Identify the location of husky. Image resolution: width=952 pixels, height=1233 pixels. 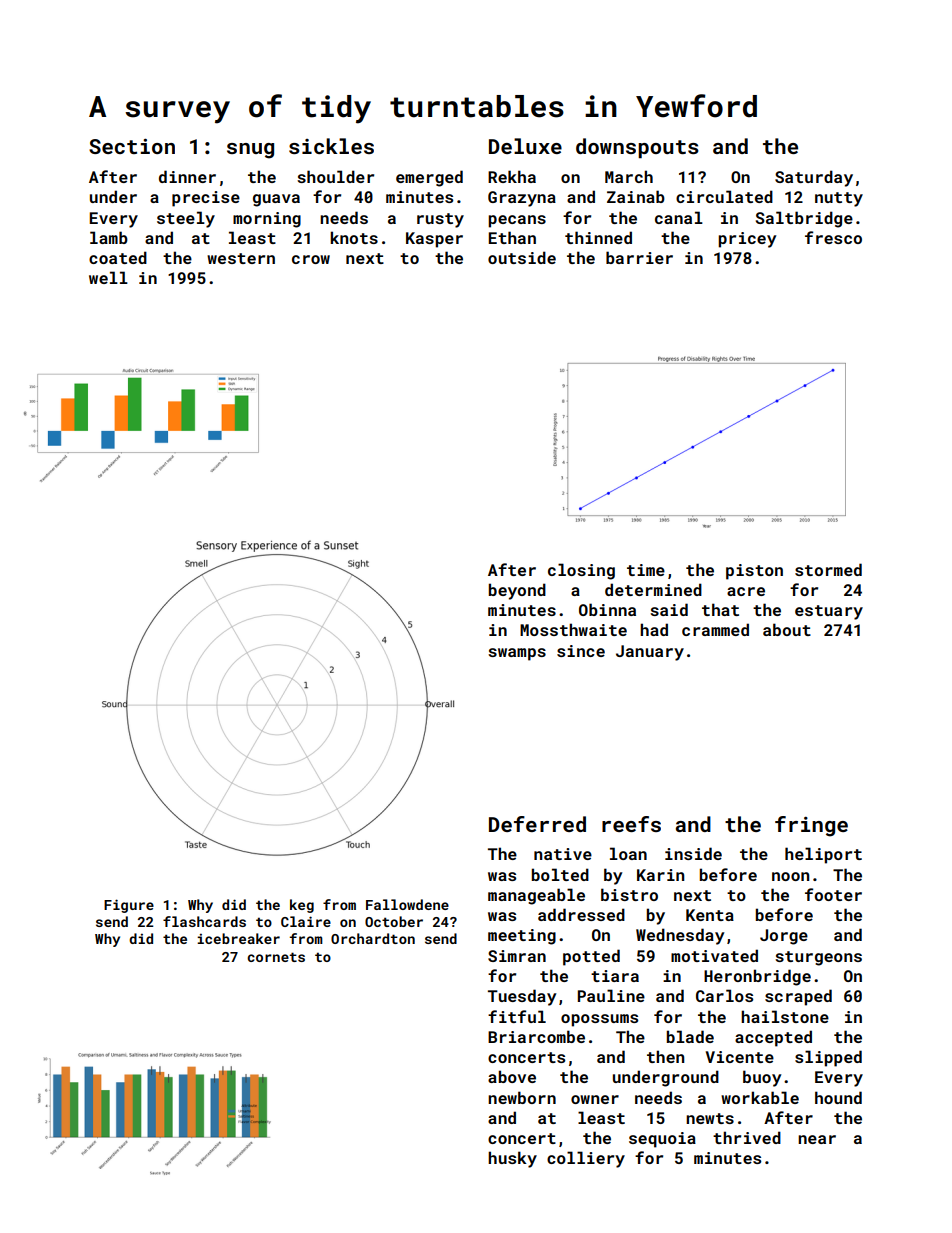
(512, 1159).
